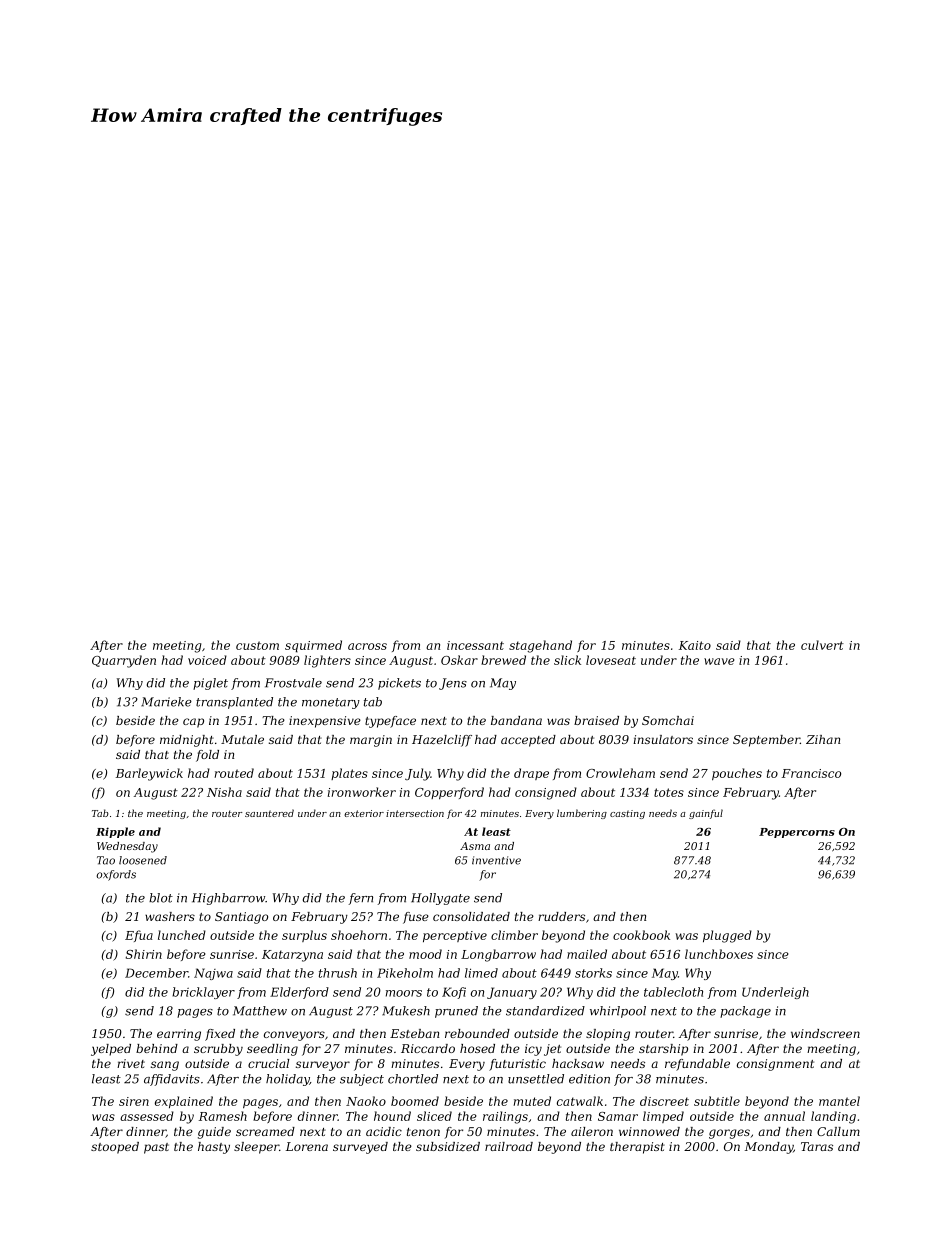  Describe the element at coordinates (288, 1080) in the screenshot. I see `holiday` at that location.
